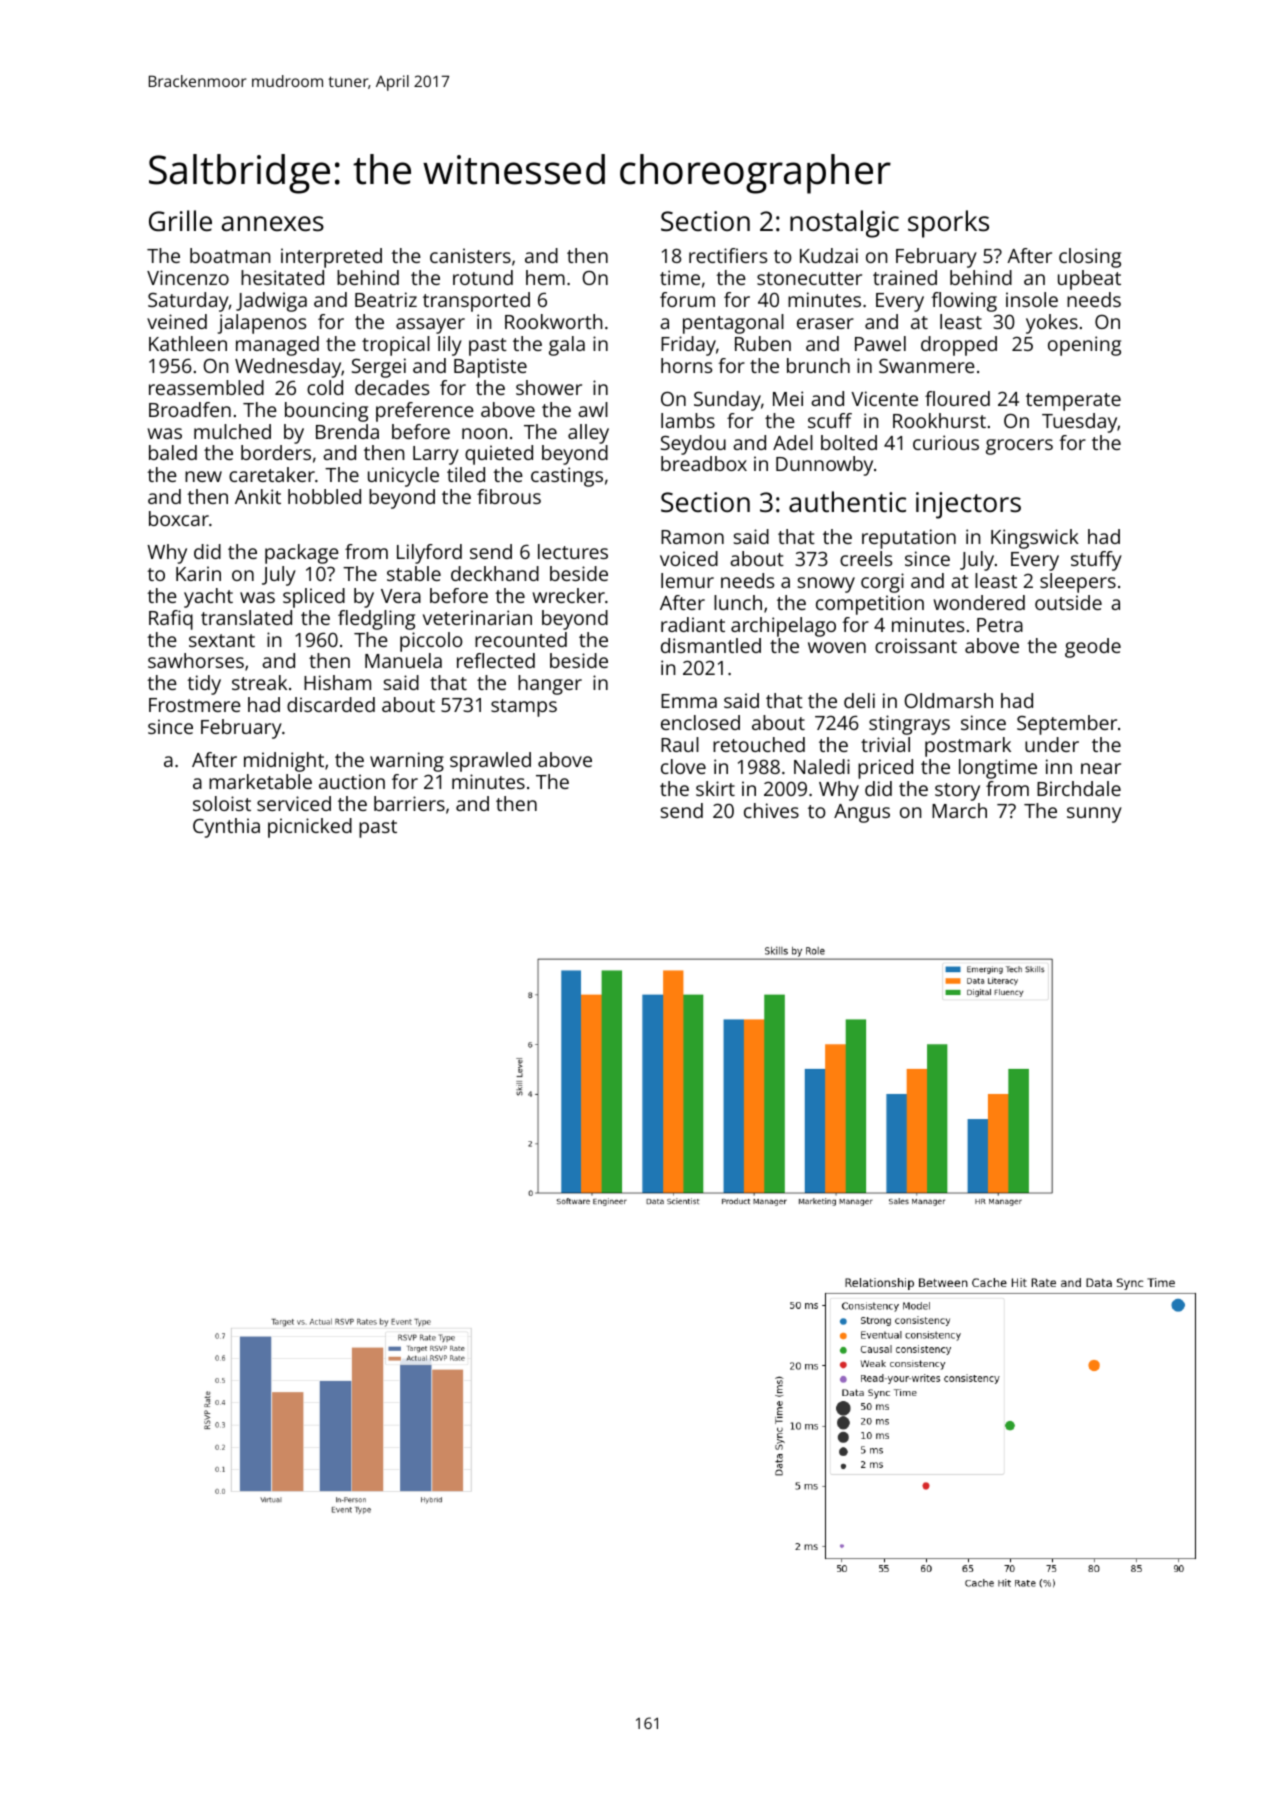 This screenshot has height=1795, width=1269. What do you see at coordinates (190, 409) in the screenshot?
I see `Broadfen` at bounding box center [190, 409].
